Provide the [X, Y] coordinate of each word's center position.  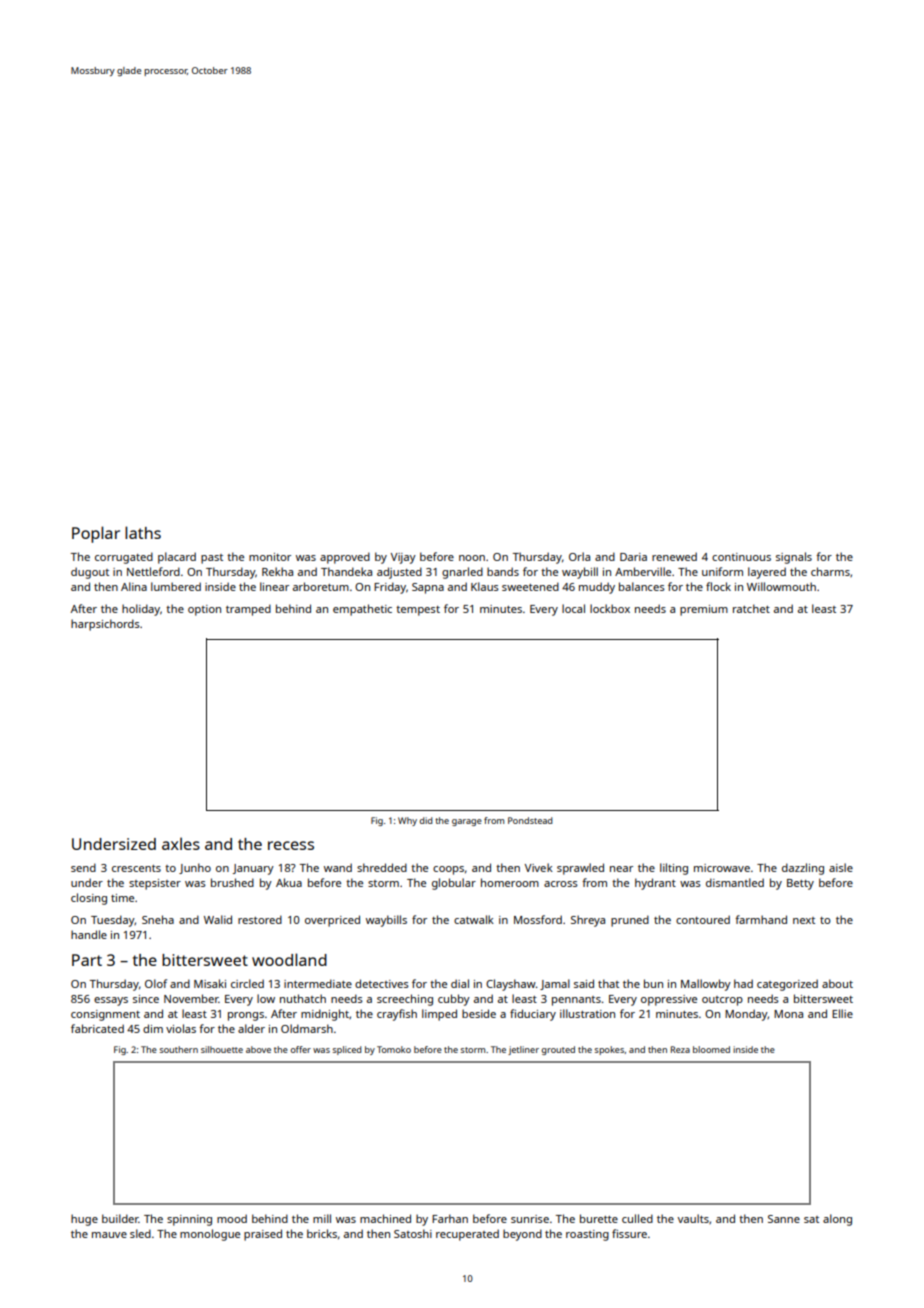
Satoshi [413, 1233]
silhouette [222, 1049]
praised [263, 1235]
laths [143, 532]
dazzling [803, 869]
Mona [788, 1014]
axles [181, 843]
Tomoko [394, 1049]
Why [407, 821]
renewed [674, 556]
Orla [579, 556]
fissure [629, 1233]
